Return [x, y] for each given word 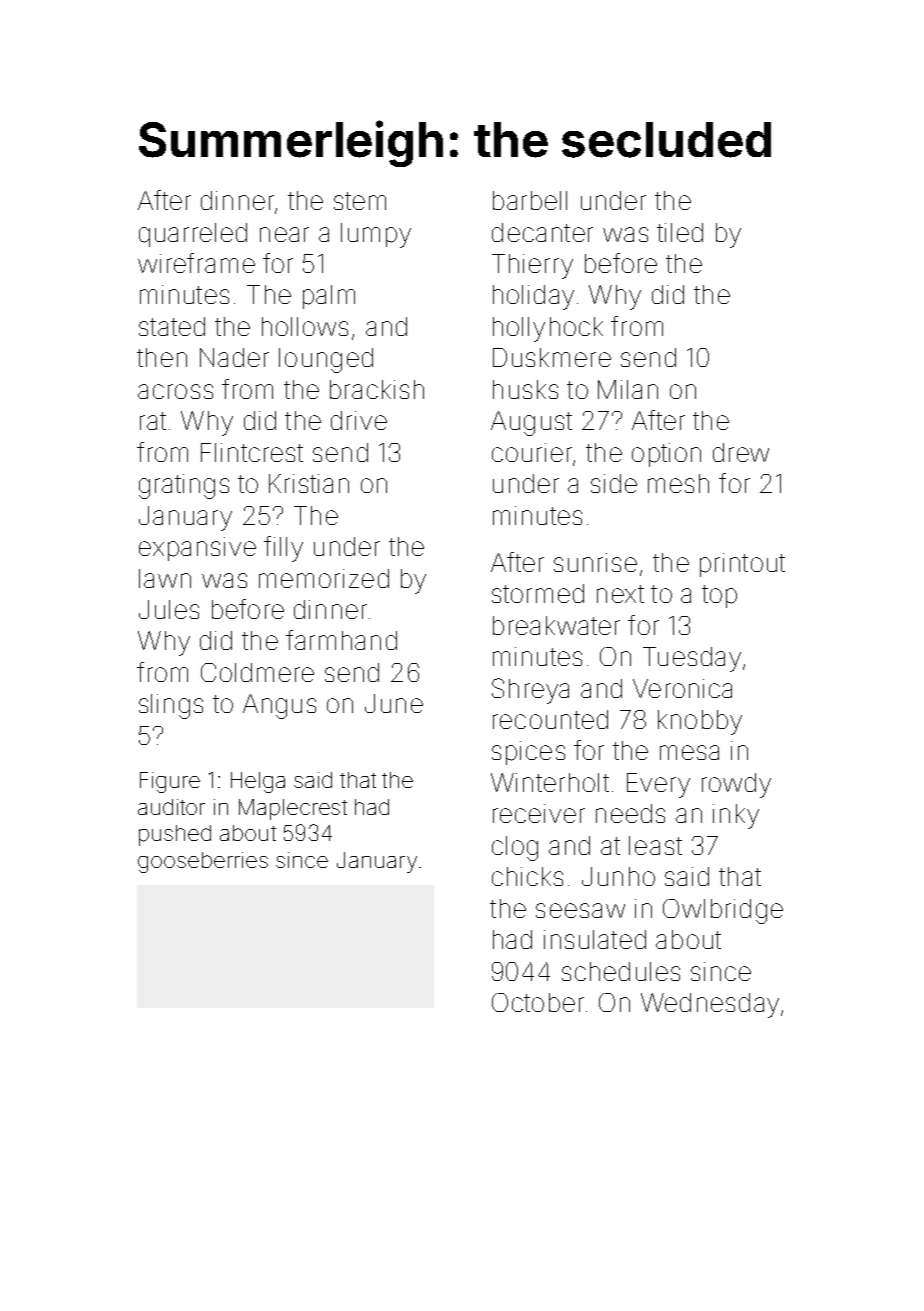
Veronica [682, 688]
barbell [530, 200]
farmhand [341, 640]
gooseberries [203, 862]
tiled [680, 232]
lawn [165, 578]
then [162, 357]
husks [525, 389]
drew [741, 452]
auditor [171, 807]
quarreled [193, 235]
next [620, 594]
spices [528, 753]
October [538, 1002]
